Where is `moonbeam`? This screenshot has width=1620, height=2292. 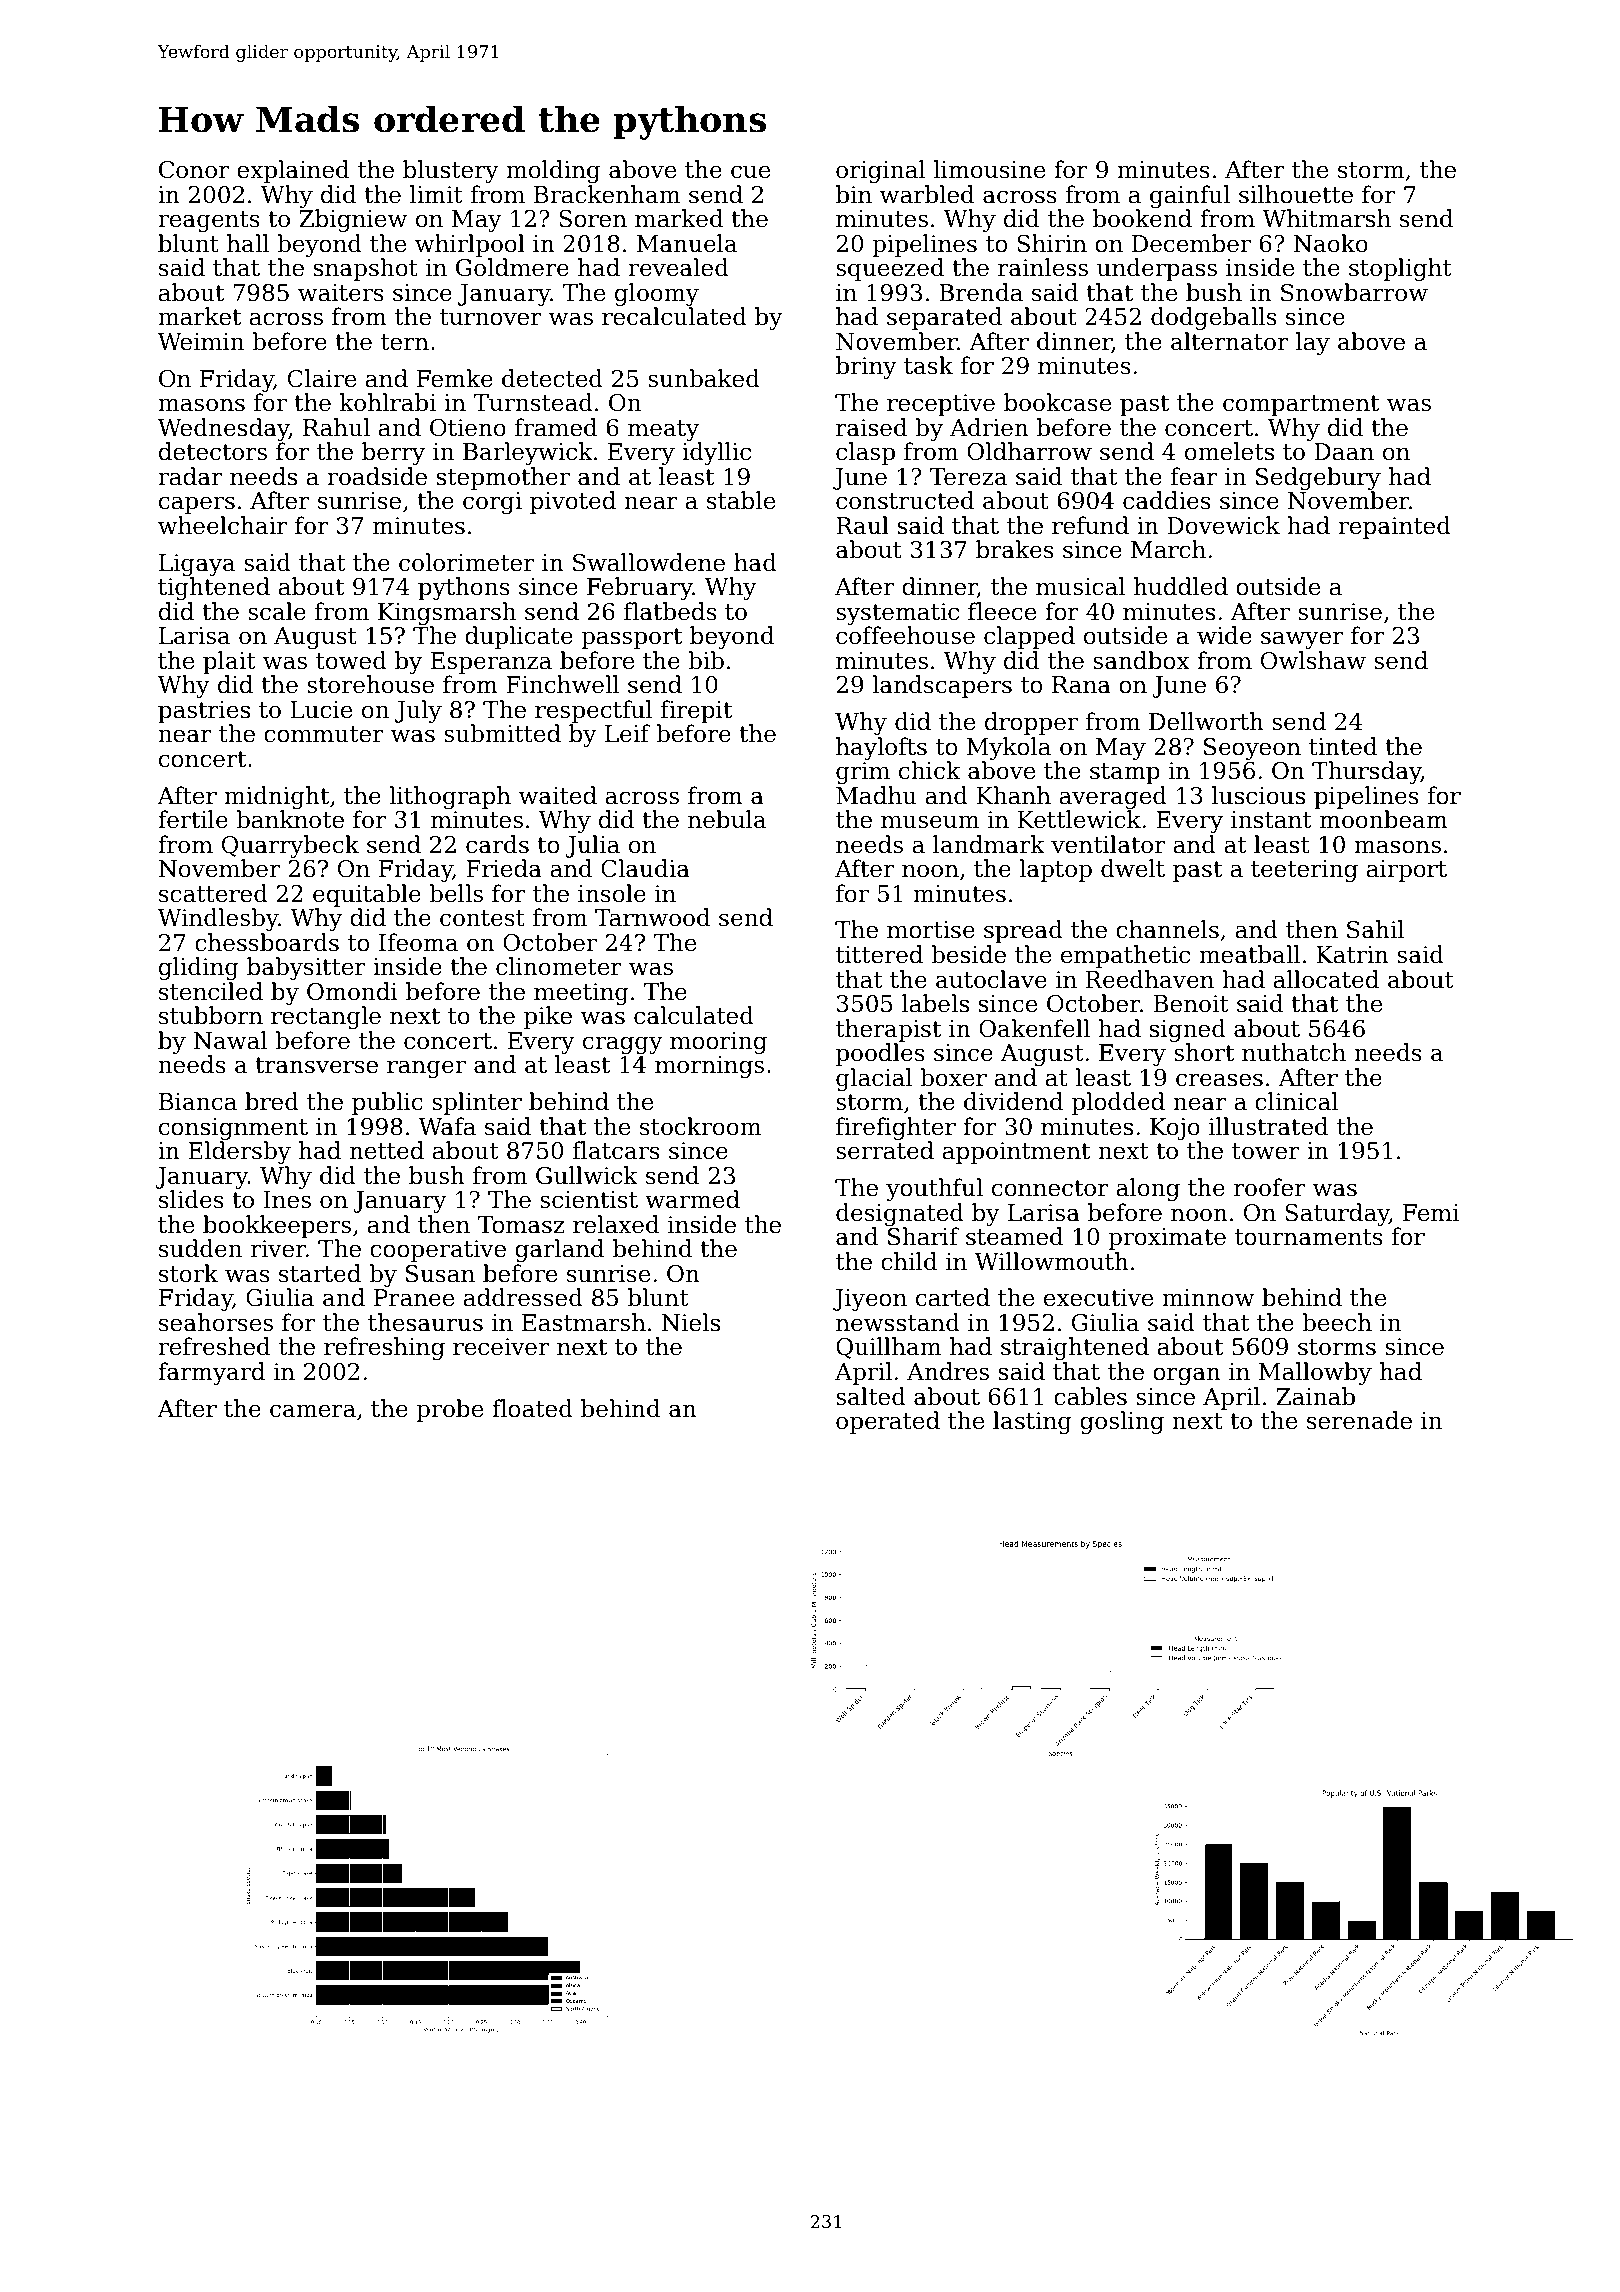
moonbeam is located at coordinates (1384, 819).
